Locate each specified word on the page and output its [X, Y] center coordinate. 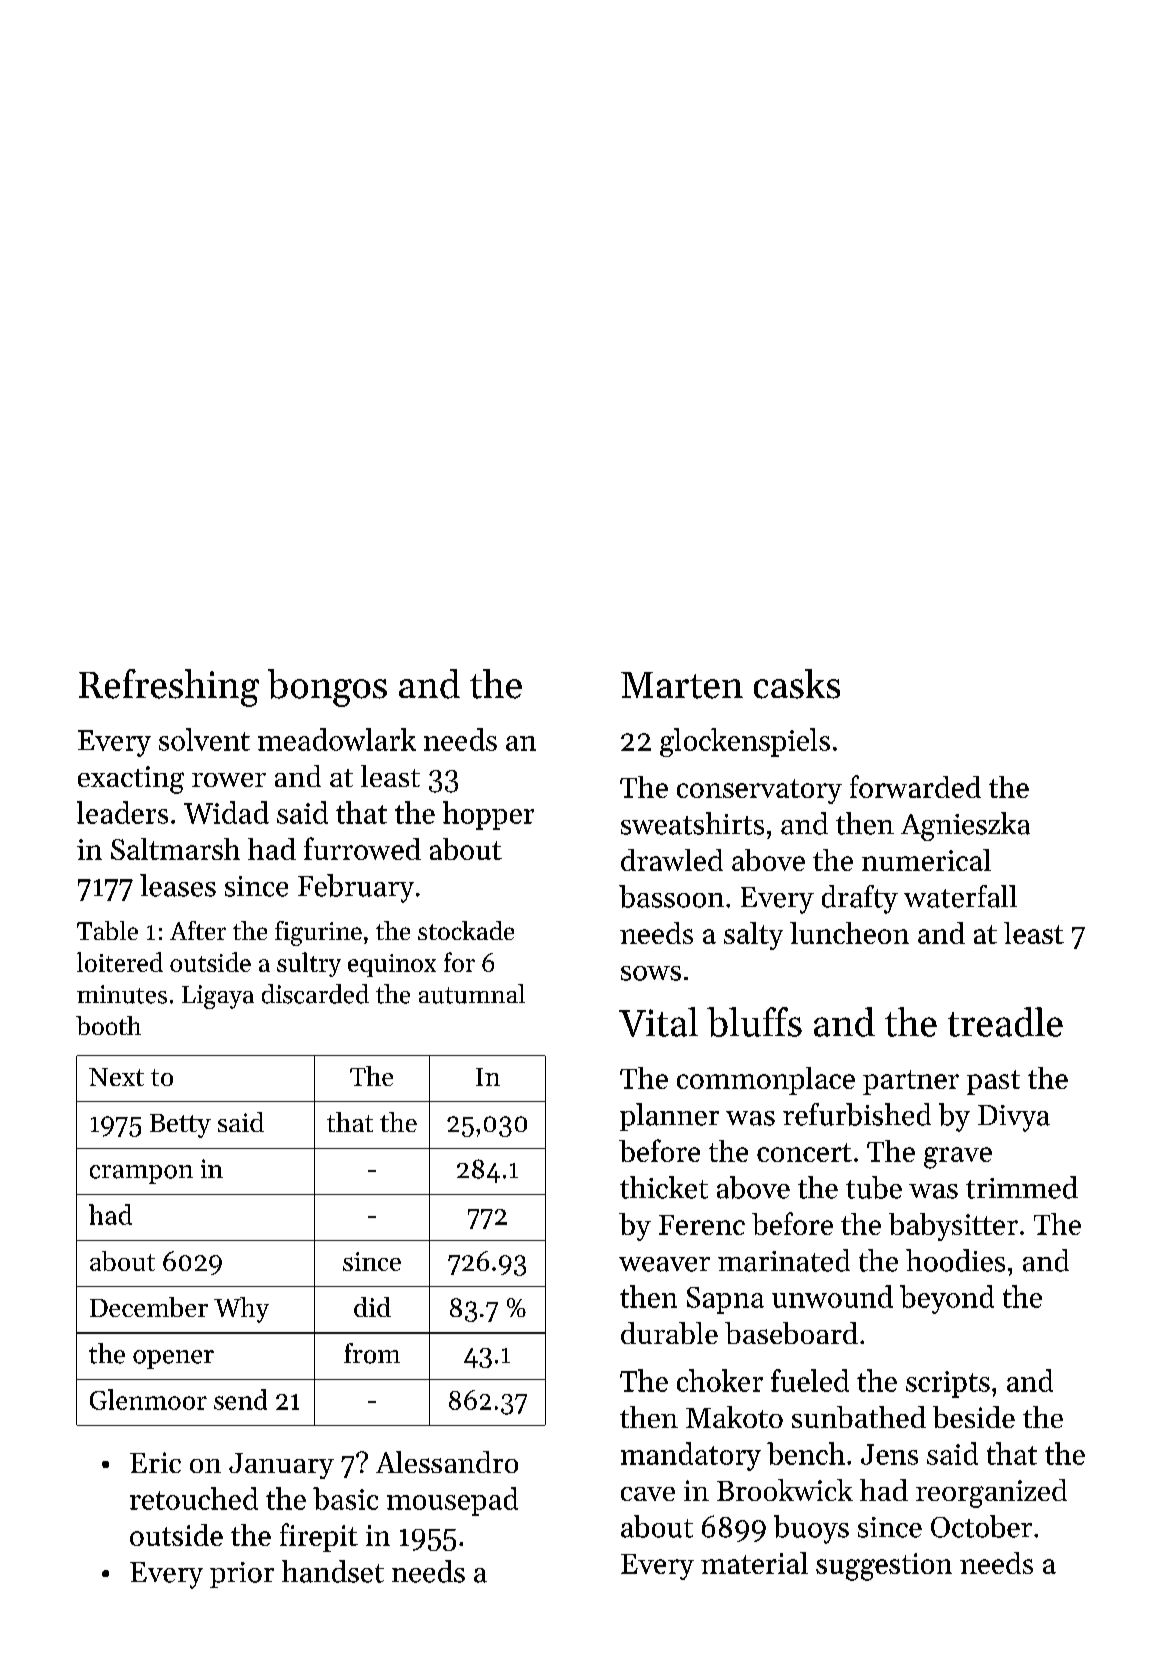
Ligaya [218, 997]
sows [651, 973]
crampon [141, 1174]
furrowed [362, 848]
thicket [664, 1187]
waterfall [960, 896]
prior [242, 1575]
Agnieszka [965, 826]
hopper [488, 815]
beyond [947, 1299]
